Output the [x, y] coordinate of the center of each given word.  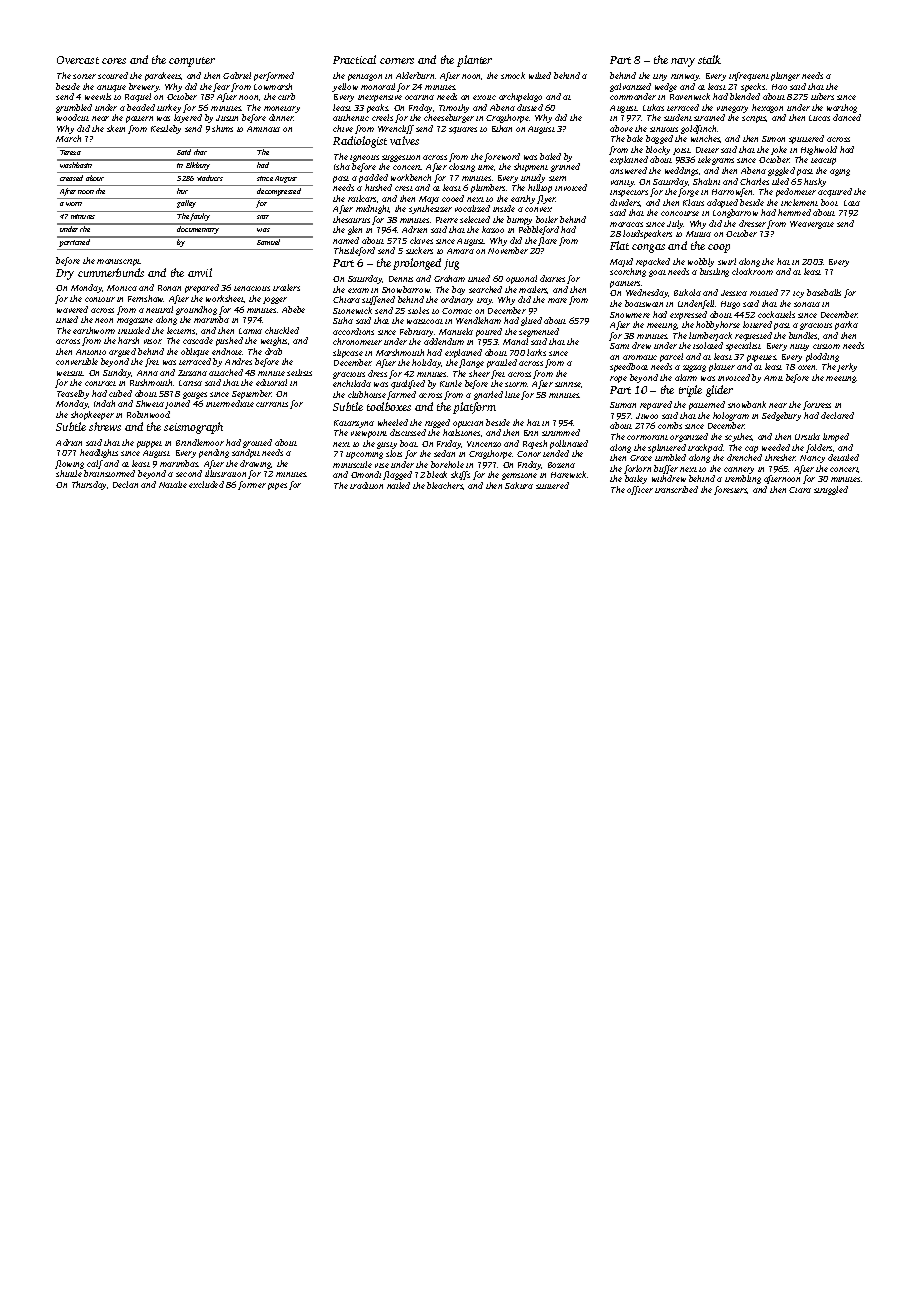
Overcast [78, 60]
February [416, 332]
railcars [362, 198]
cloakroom [752, 271]
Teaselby [73, 394]
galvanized [630, 87]
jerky [847, 367]
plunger [785, 76]
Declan [125, 484]
